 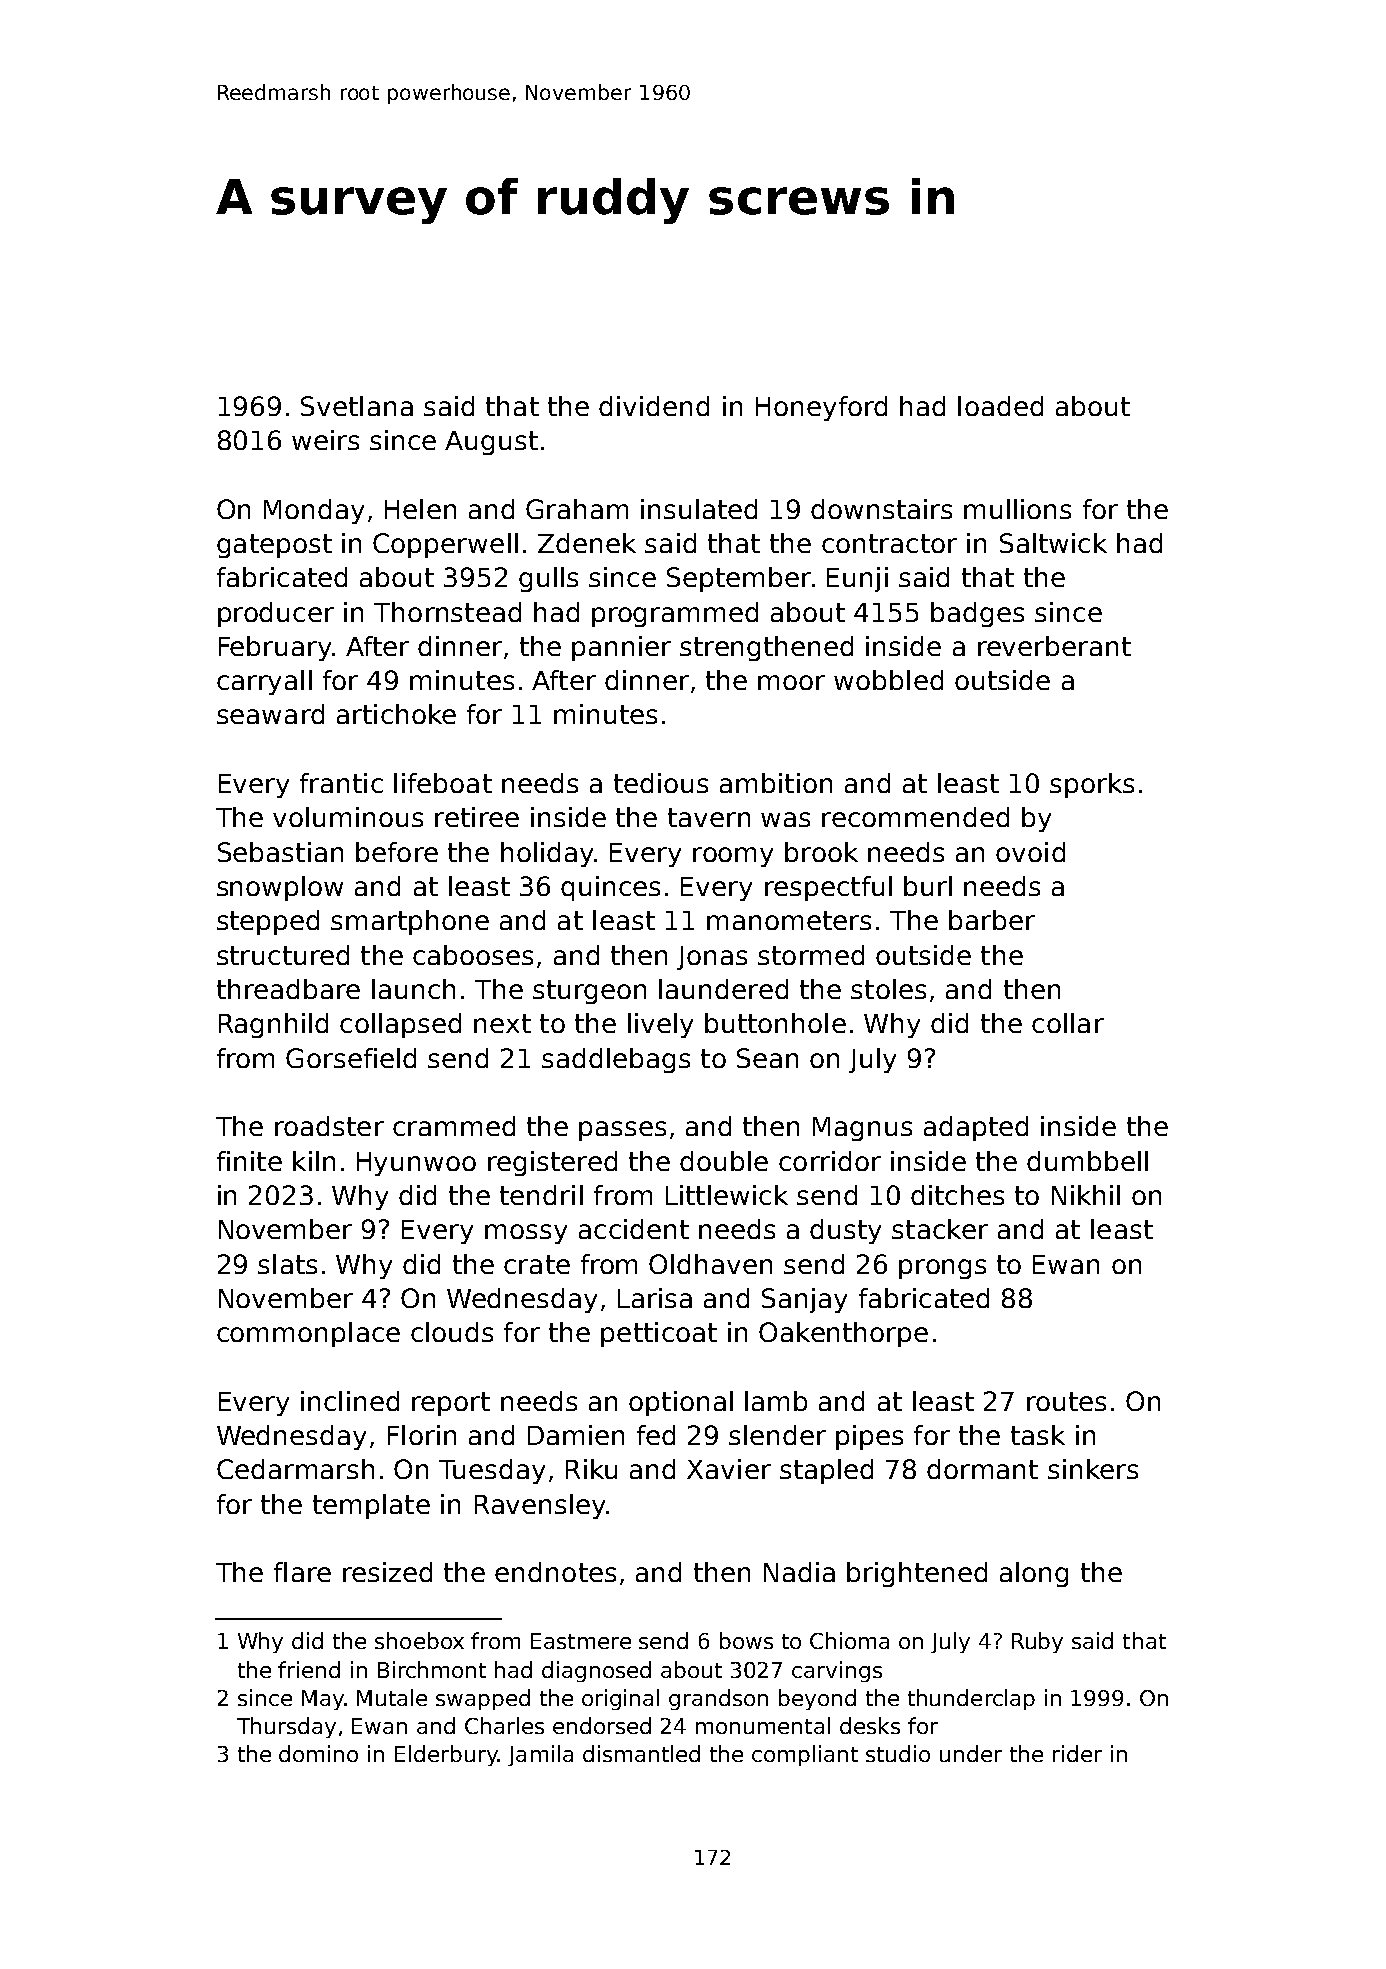 I want to click on weirs, so click(x=325, y=440).
